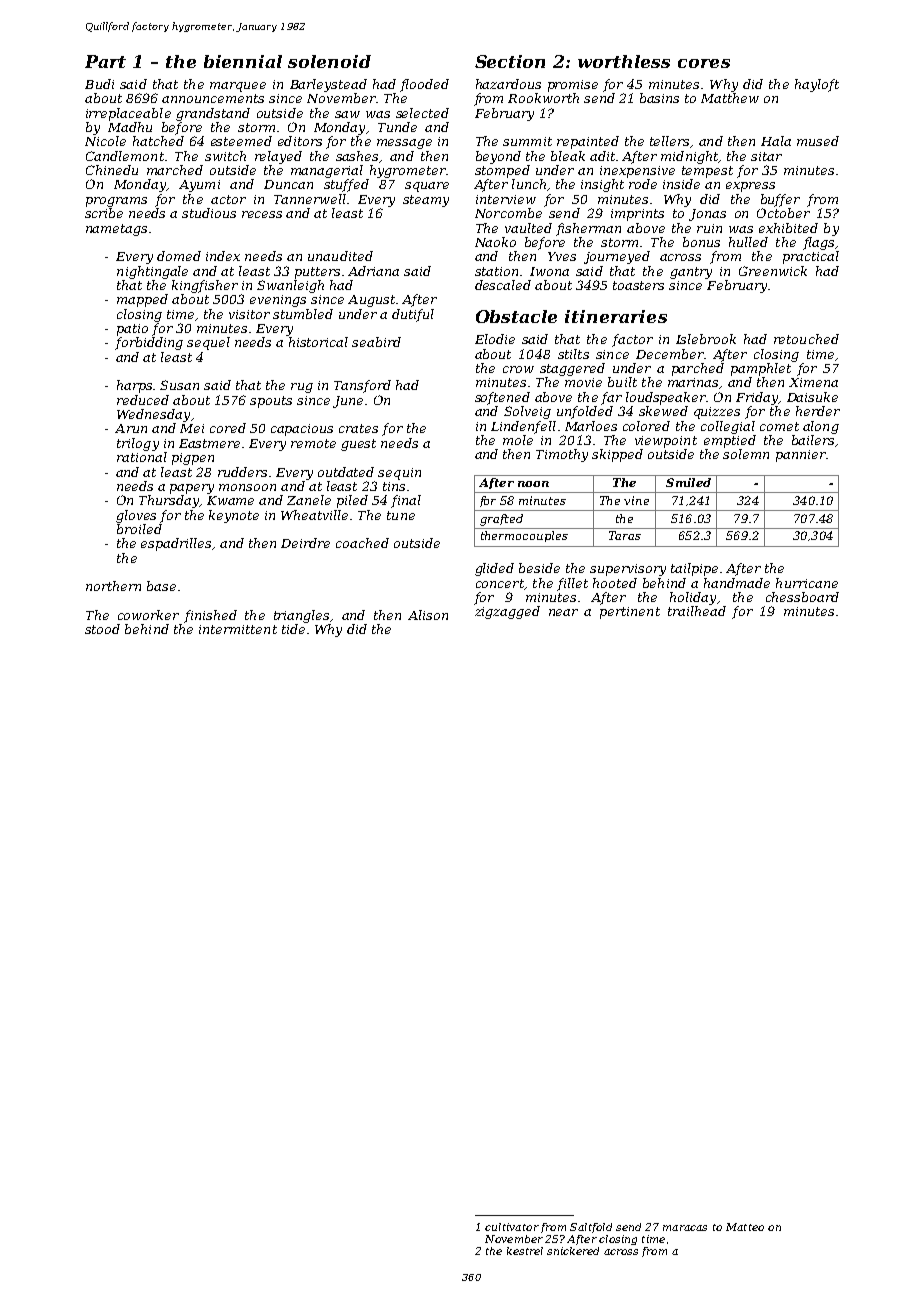  What do you see at coordinates (568, 156) in the screenshot?
I see `bleak` at bounding box center [568, 156].
